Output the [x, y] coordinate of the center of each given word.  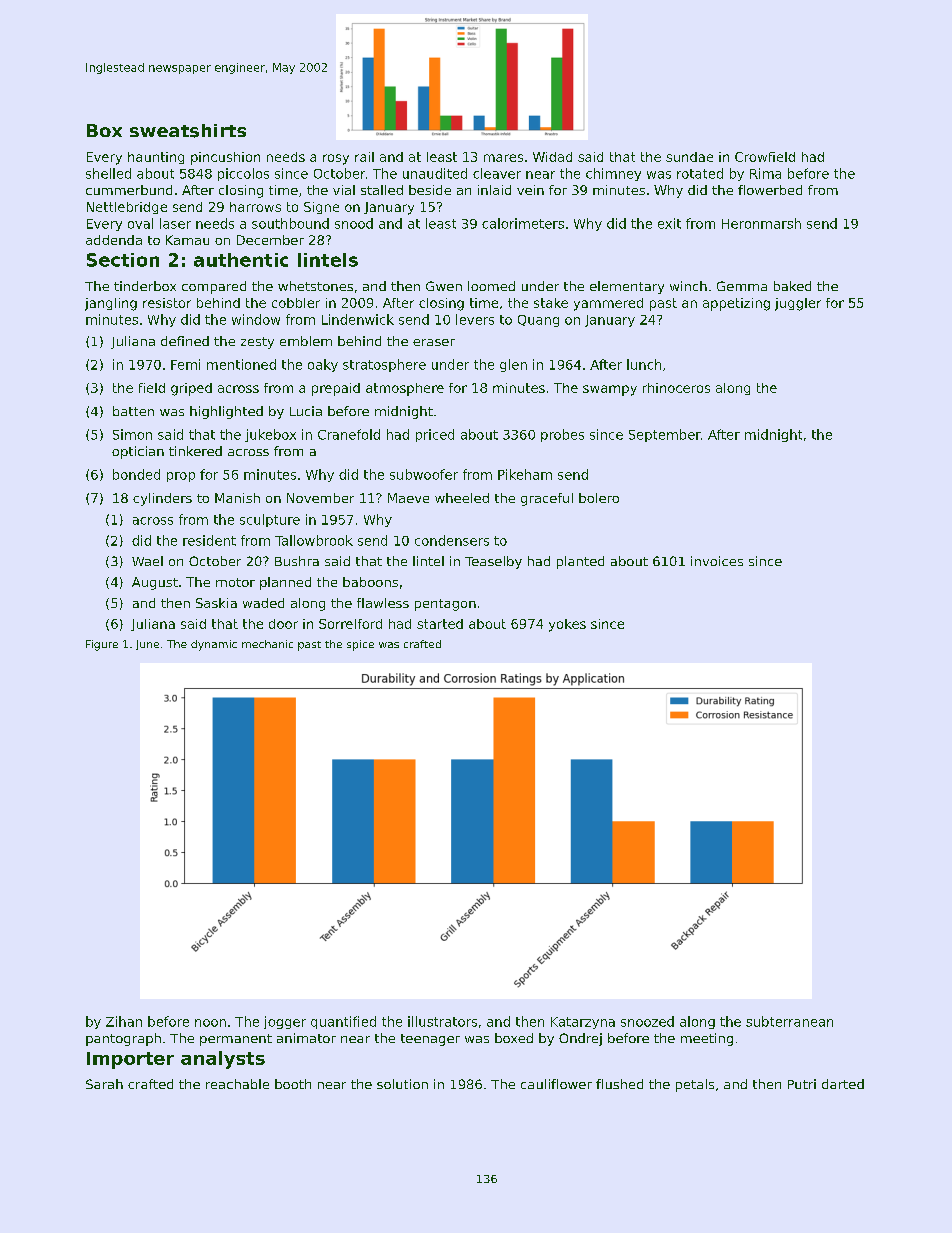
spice [360, 645]
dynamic [214, 645]
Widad [552, 157]
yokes [567, 625]
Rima [765, 173]
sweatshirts [188, 131]
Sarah [104, 1084]
